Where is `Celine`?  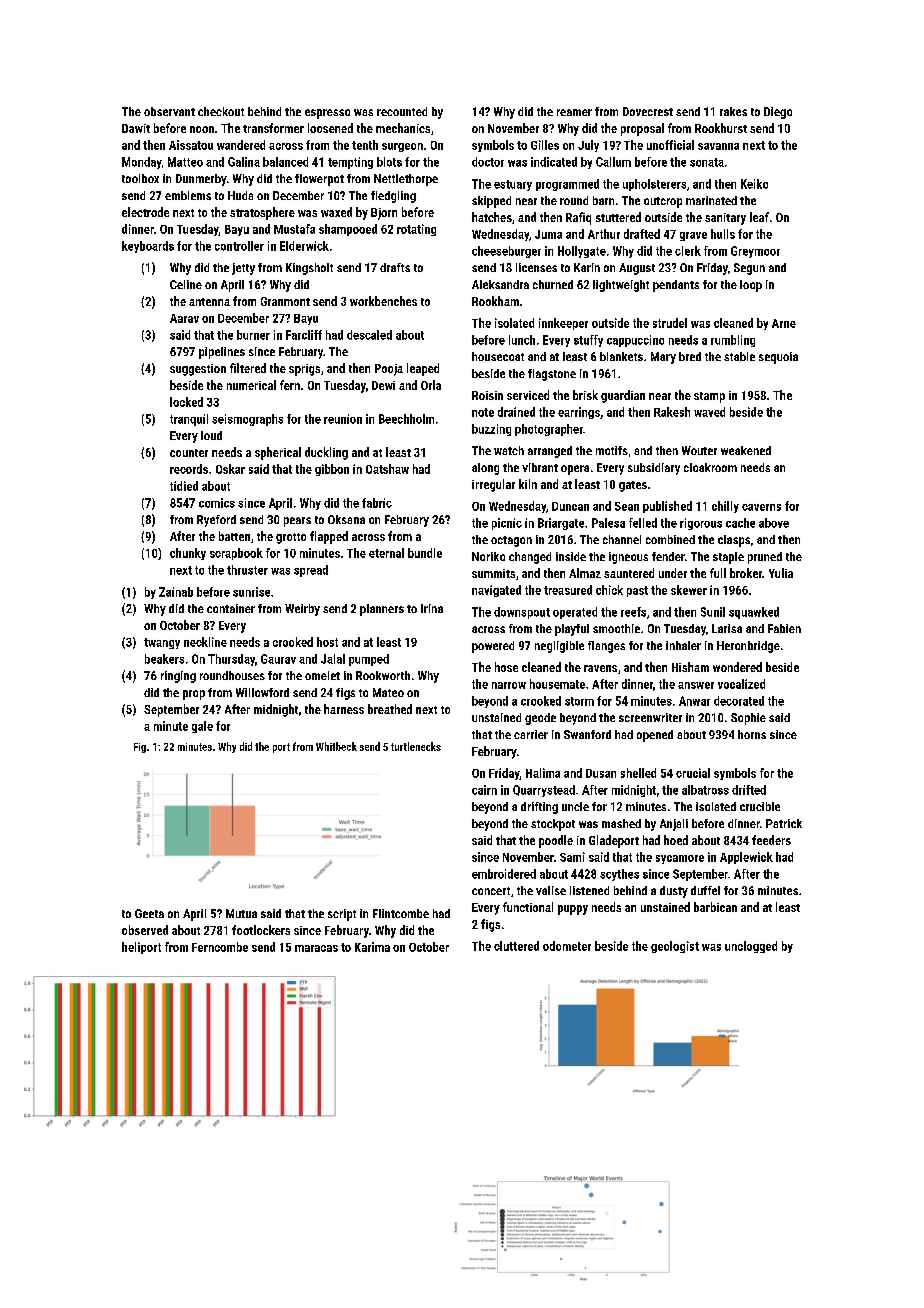 Celine is located at coordinates (186, 284).
